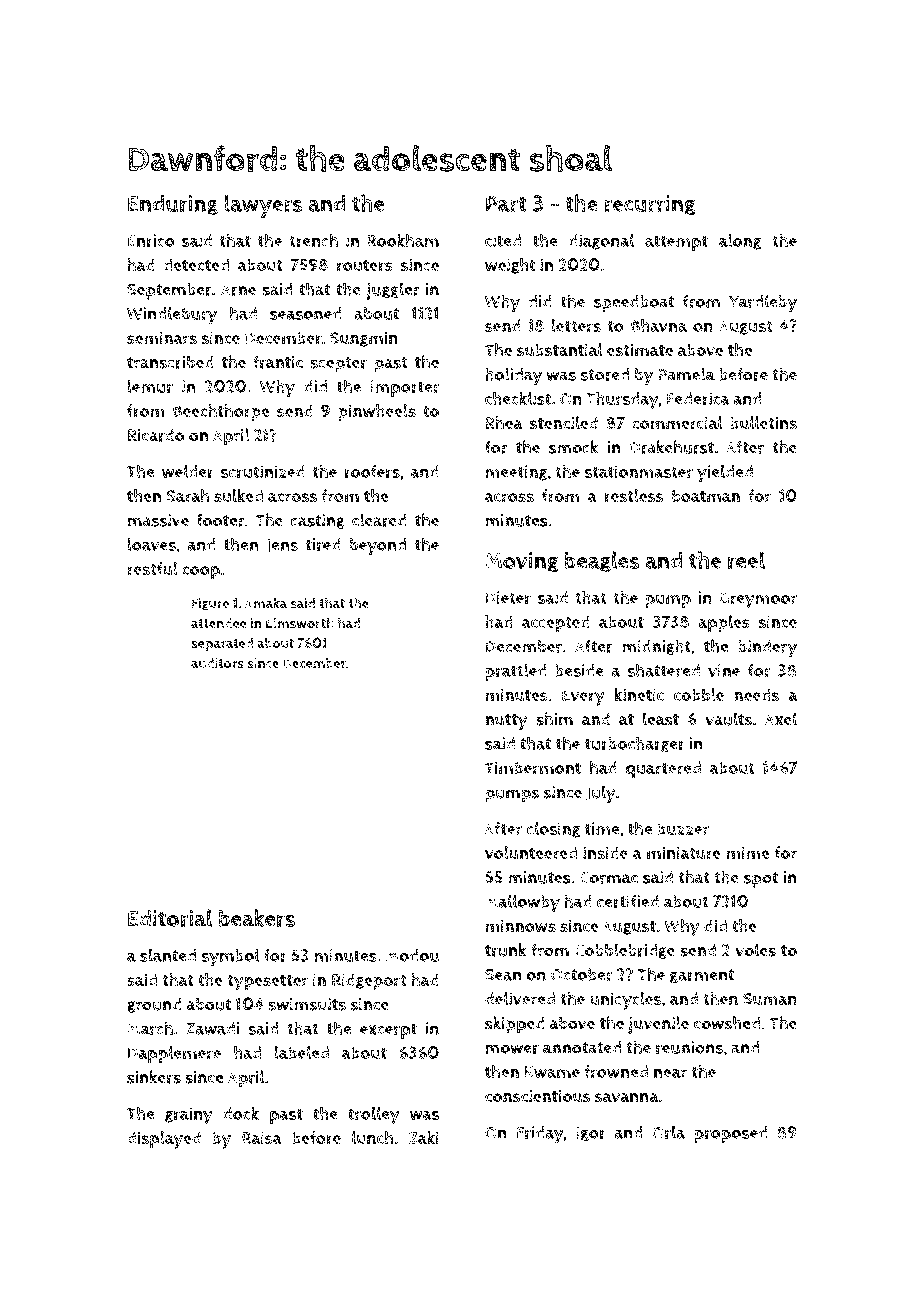  What do you see at coordinates (650, 205) in the screenshot?
I see `recurring` at bounding box center [650, 205].
